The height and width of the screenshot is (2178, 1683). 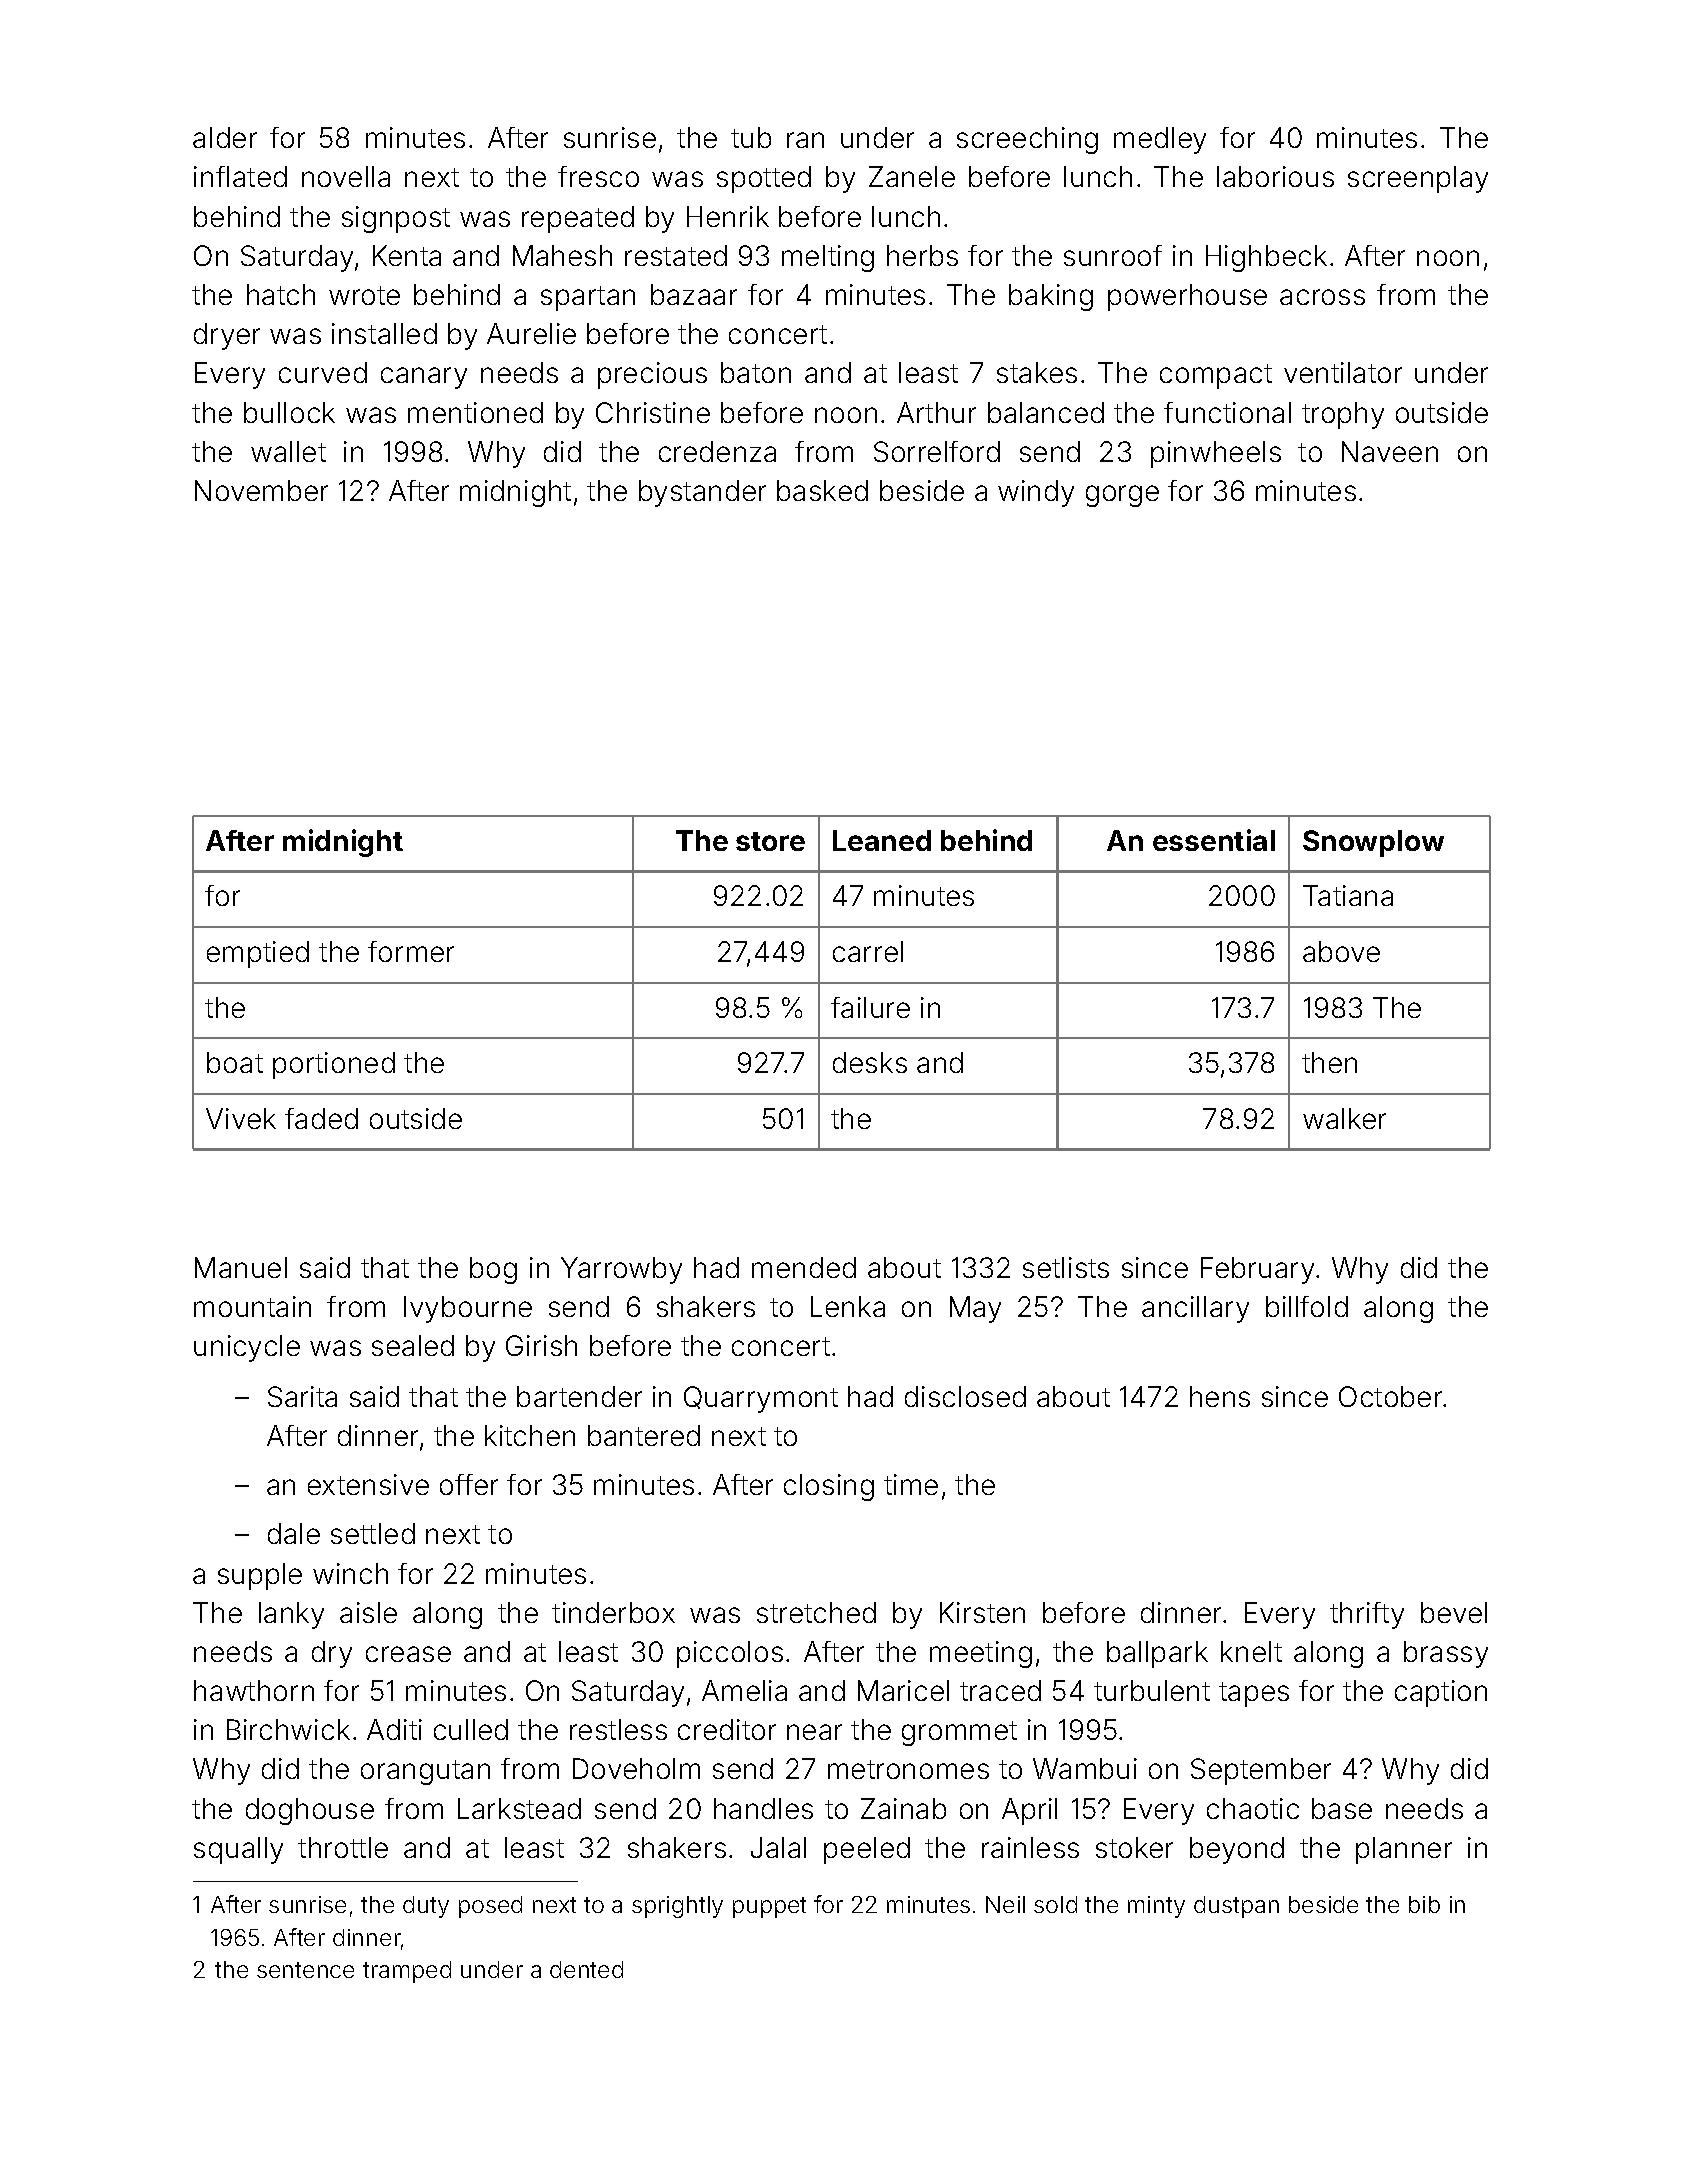 I want to click on aisle, so click(x=368, y=1612).
